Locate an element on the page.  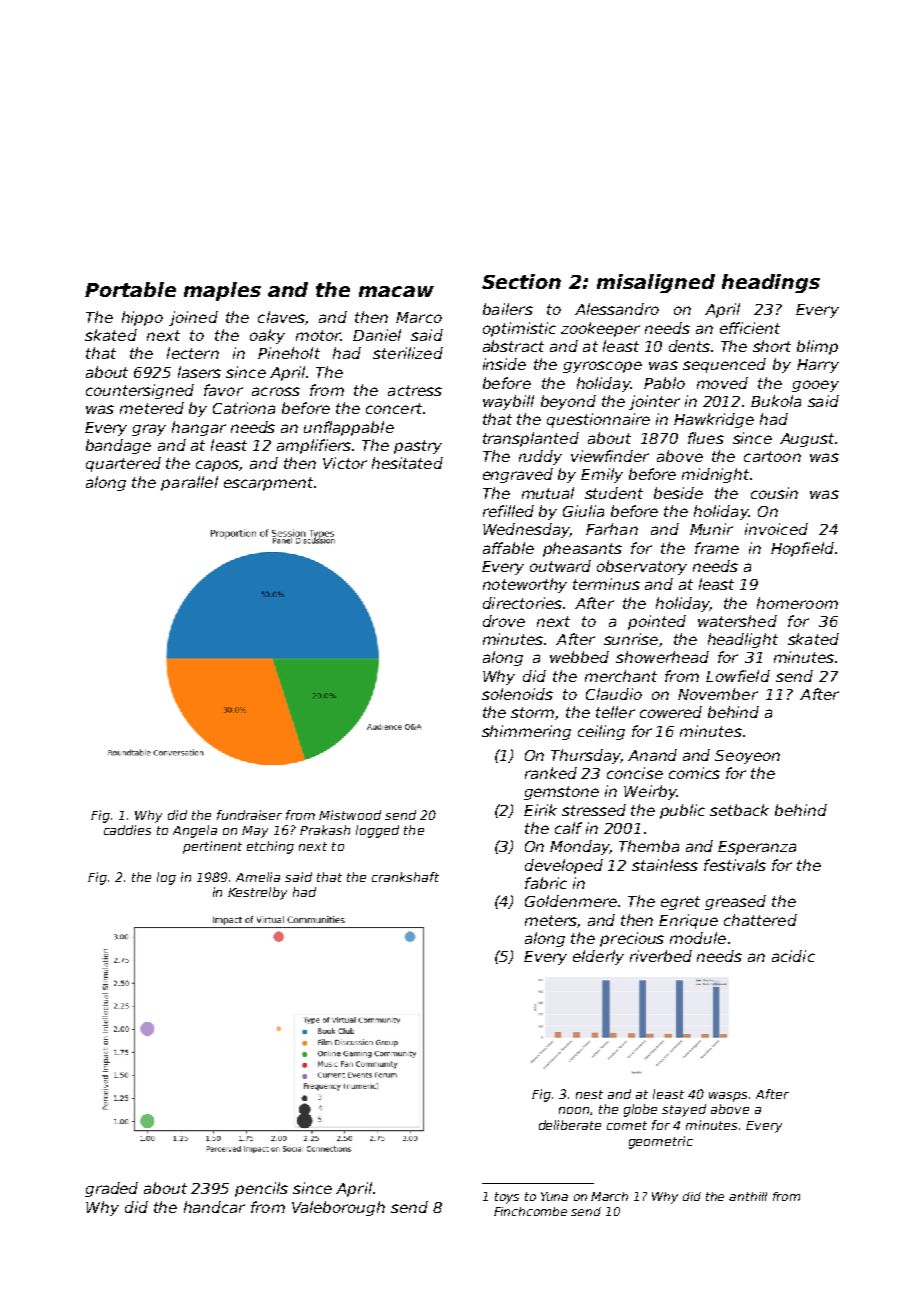
caddies is located at coordinates (127, 830).
